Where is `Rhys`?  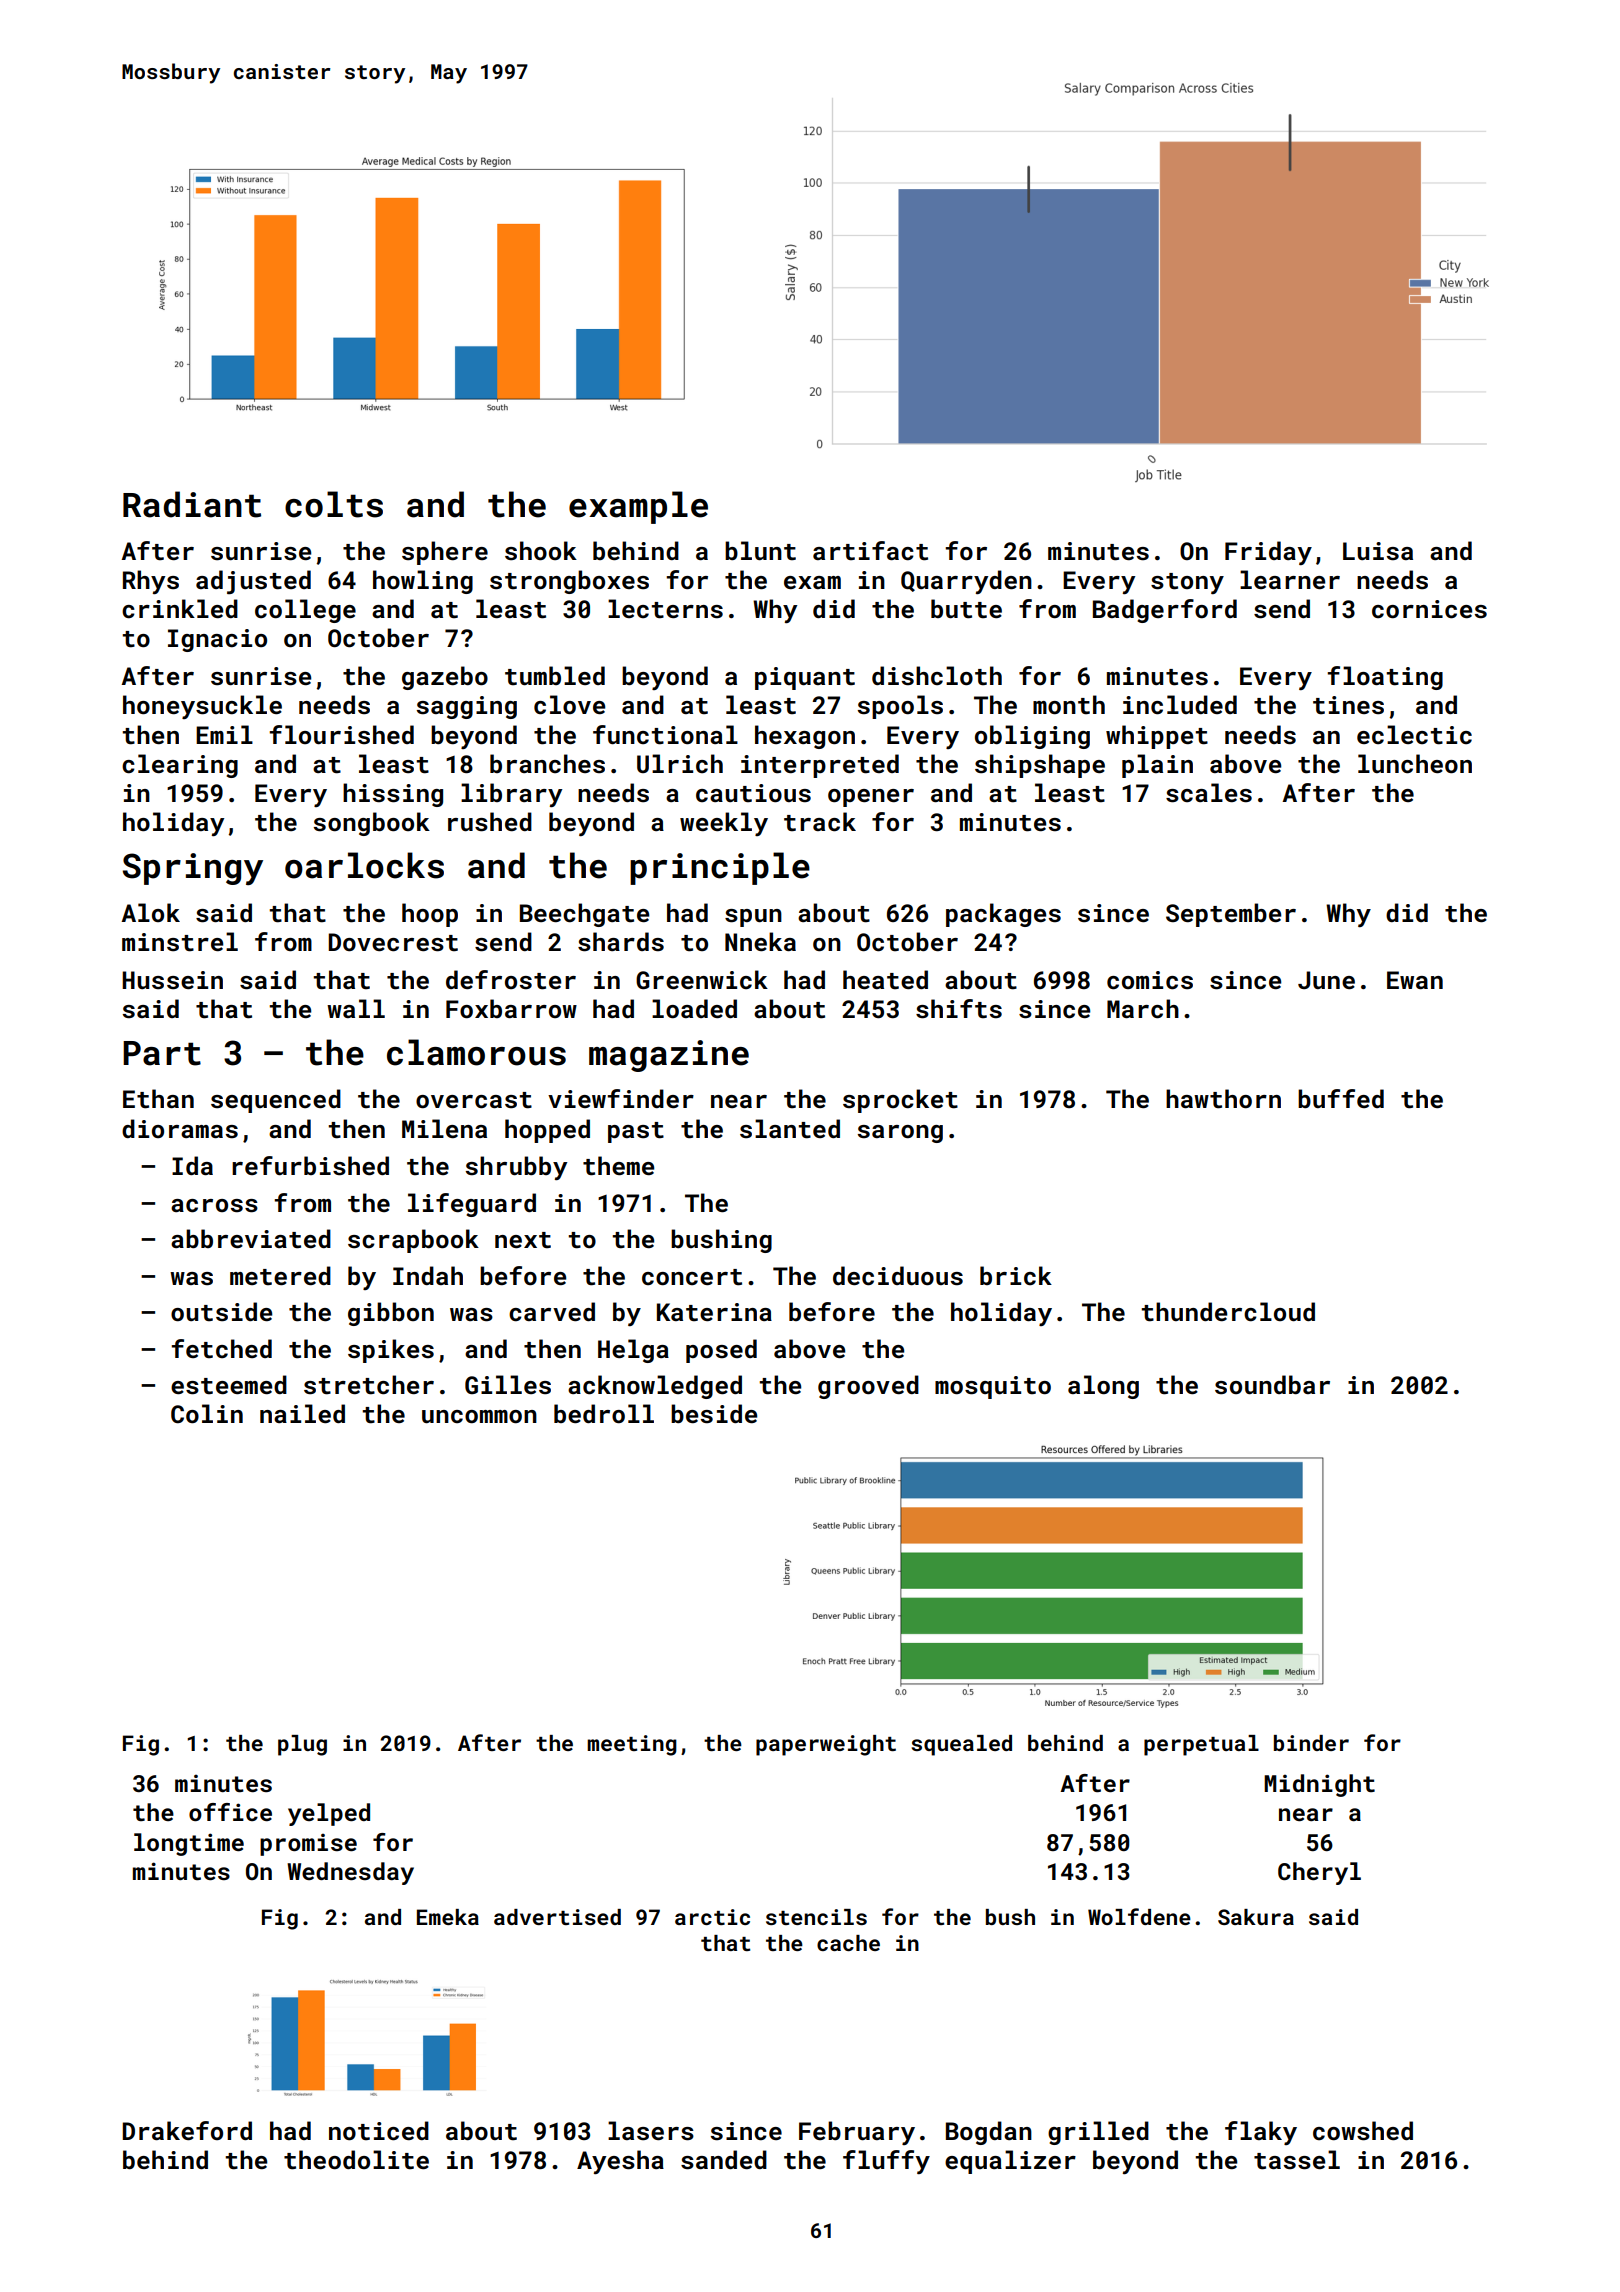
Rhys is located at coordinates (151, 582).
